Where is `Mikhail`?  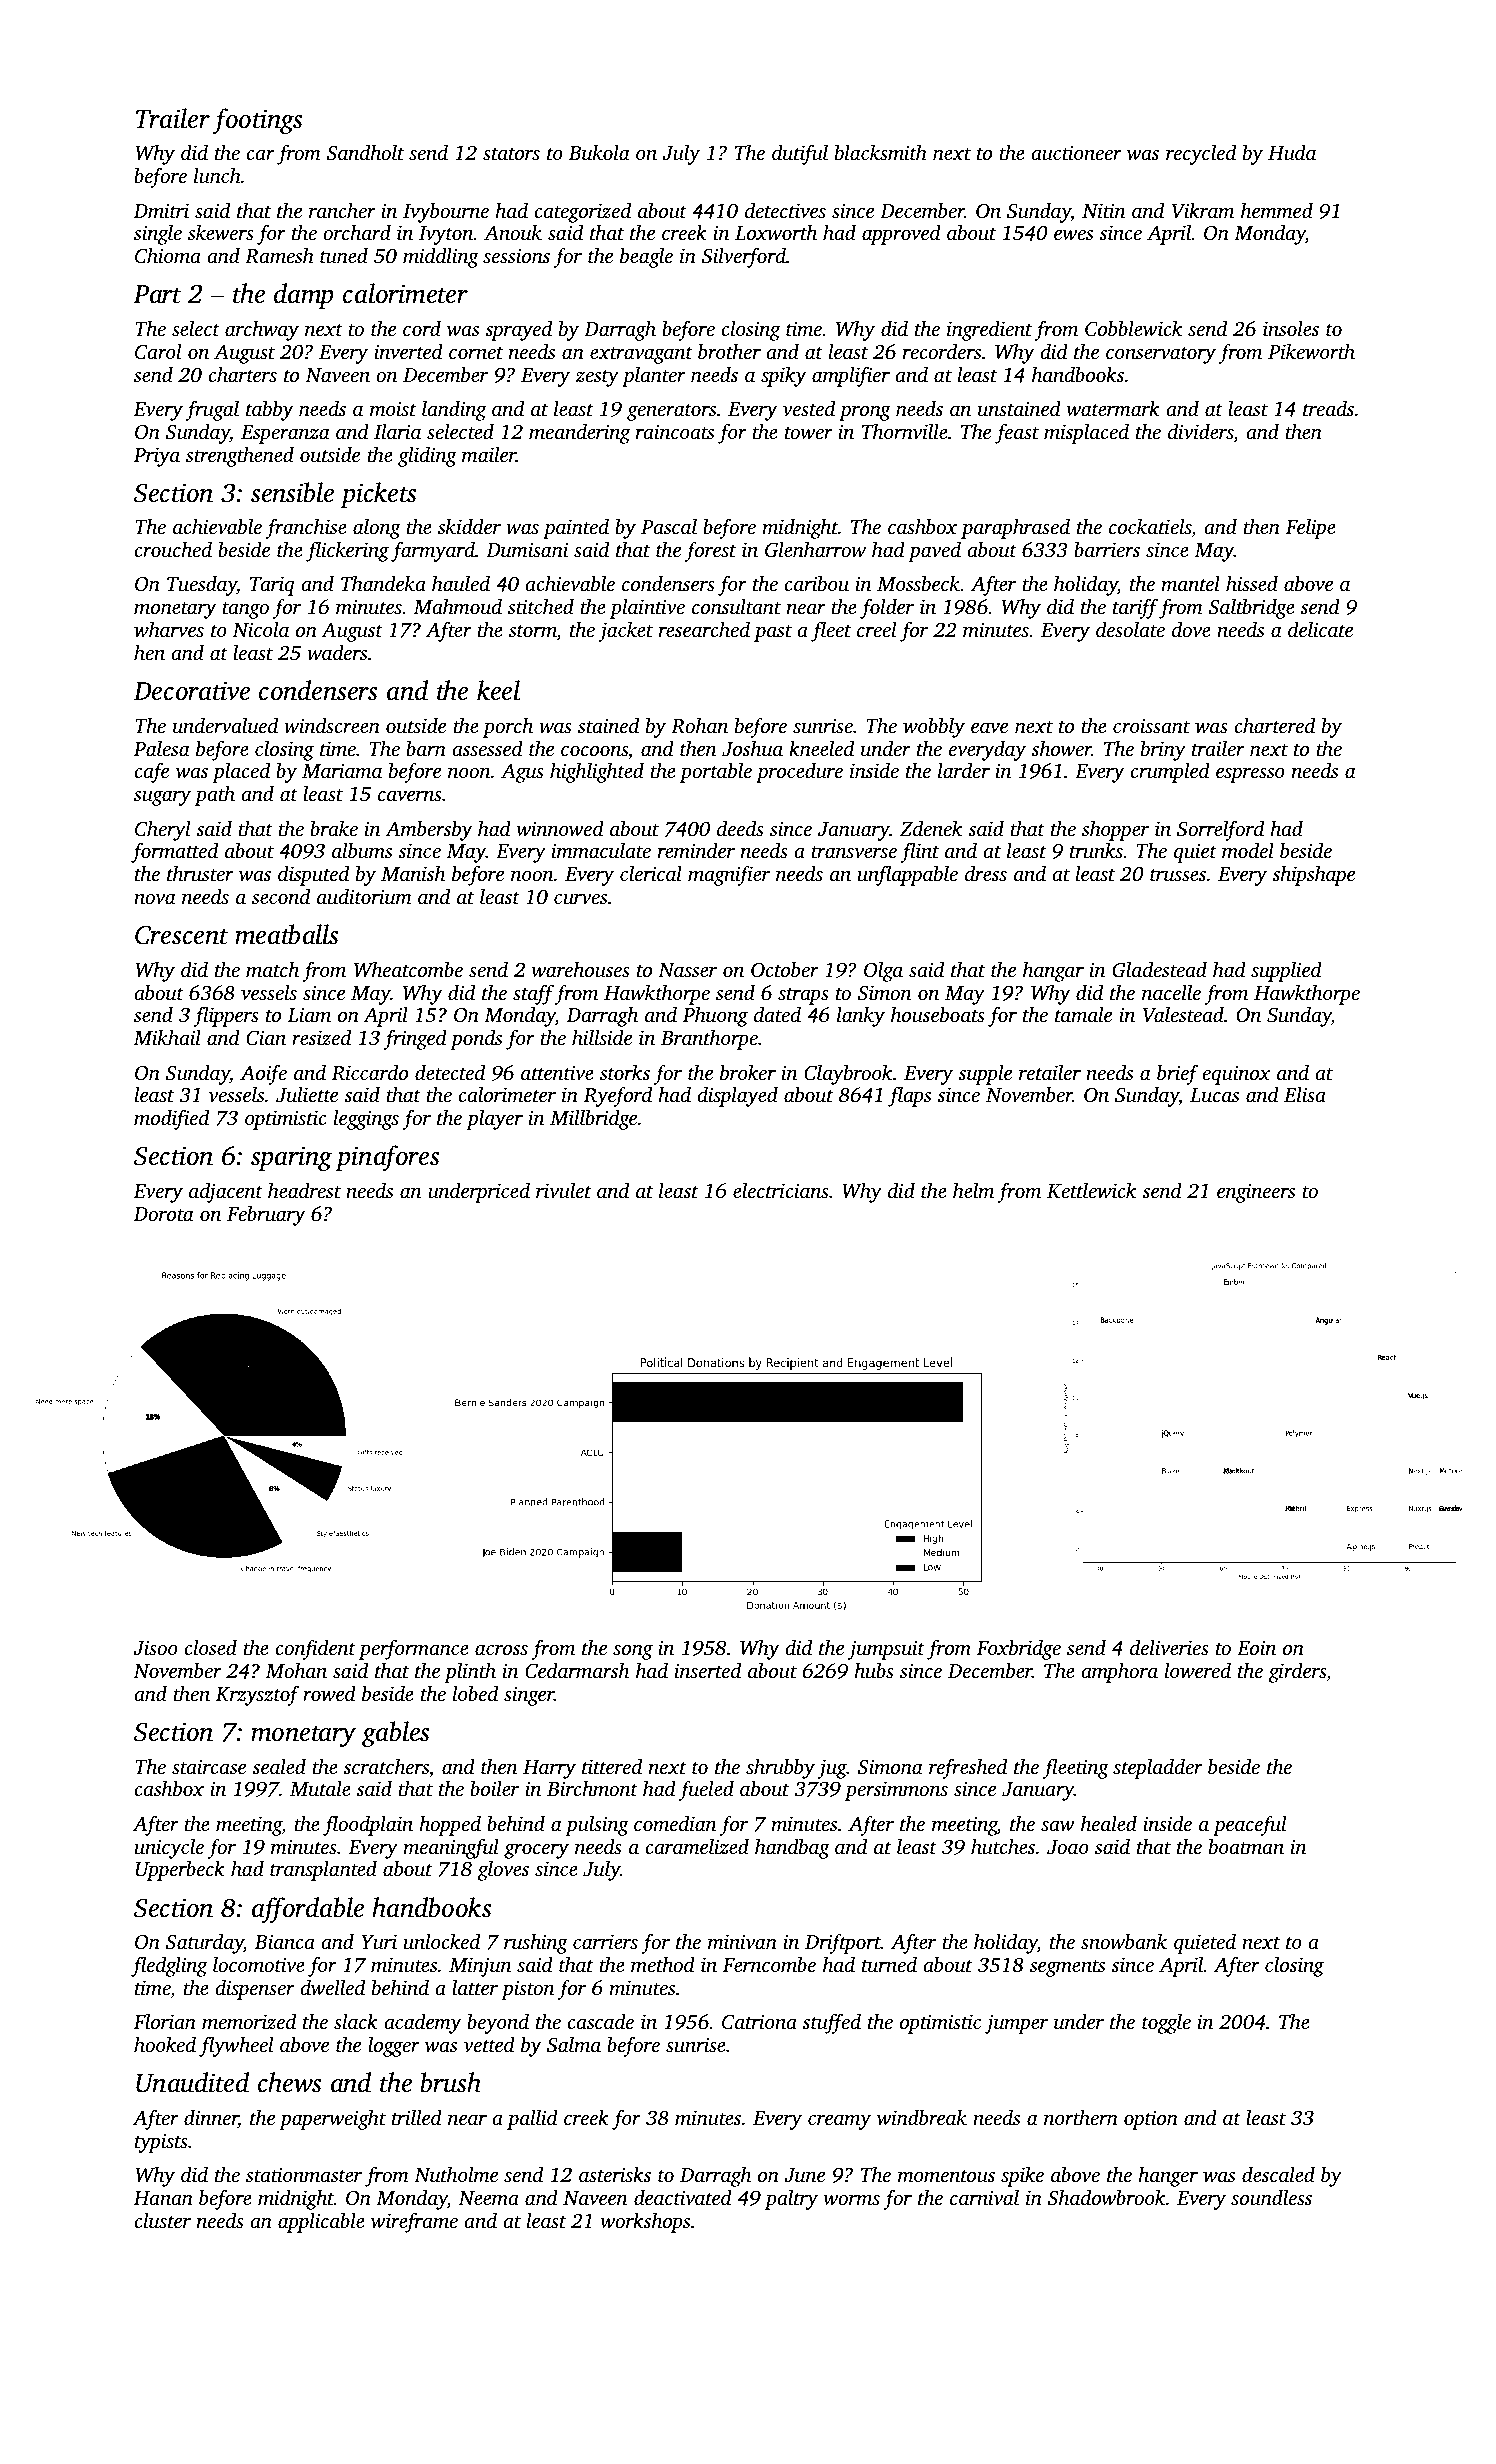 Mikhail is located at coordinates (167, 1037).
